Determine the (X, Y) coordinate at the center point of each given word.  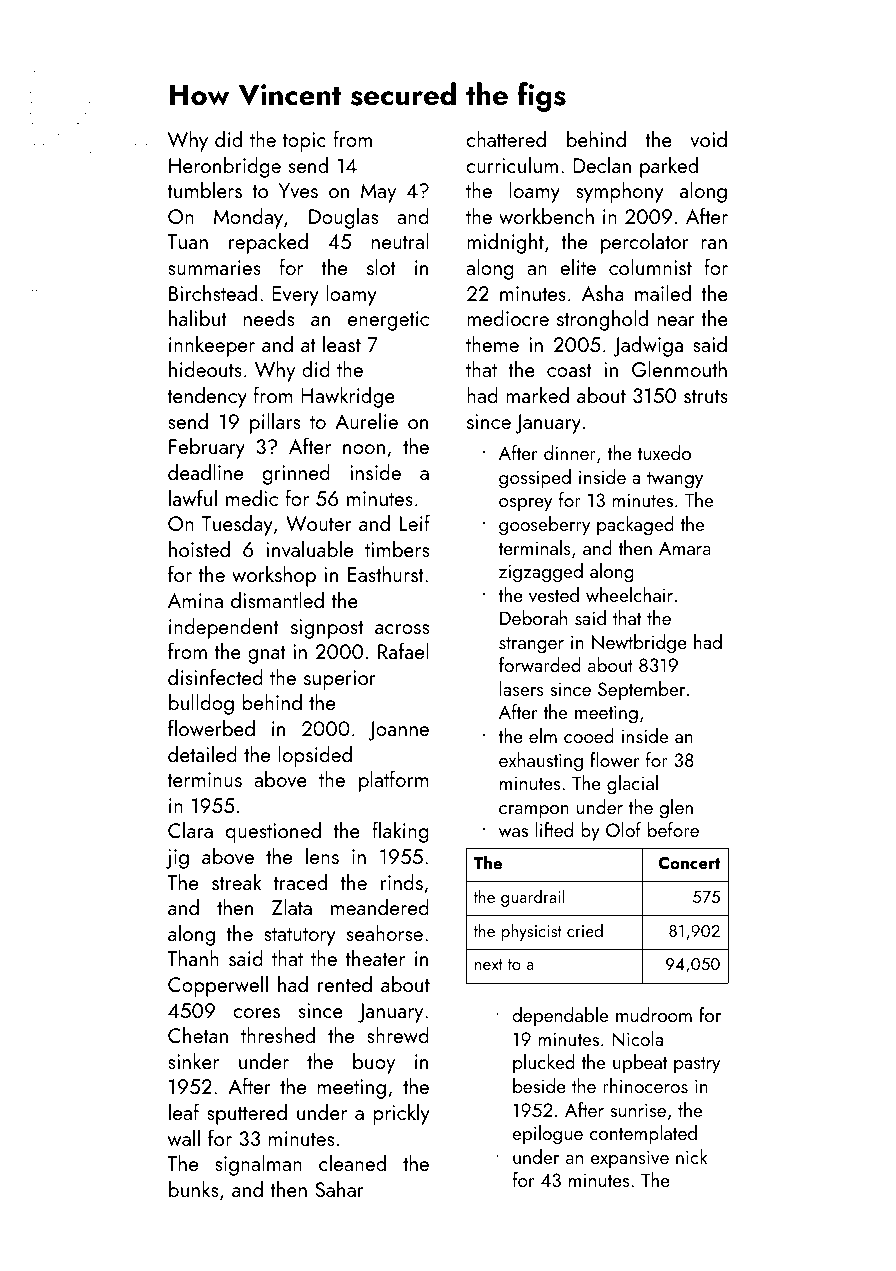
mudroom (654, 1014)
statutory (300, 937)
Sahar (339, 1189)
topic (304, 142)
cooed (589, 735)
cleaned (352, 1163)
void (708, 139)
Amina (195, 600)
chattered (506, 139)
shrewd (398, 1035)
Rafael (403, 650)
